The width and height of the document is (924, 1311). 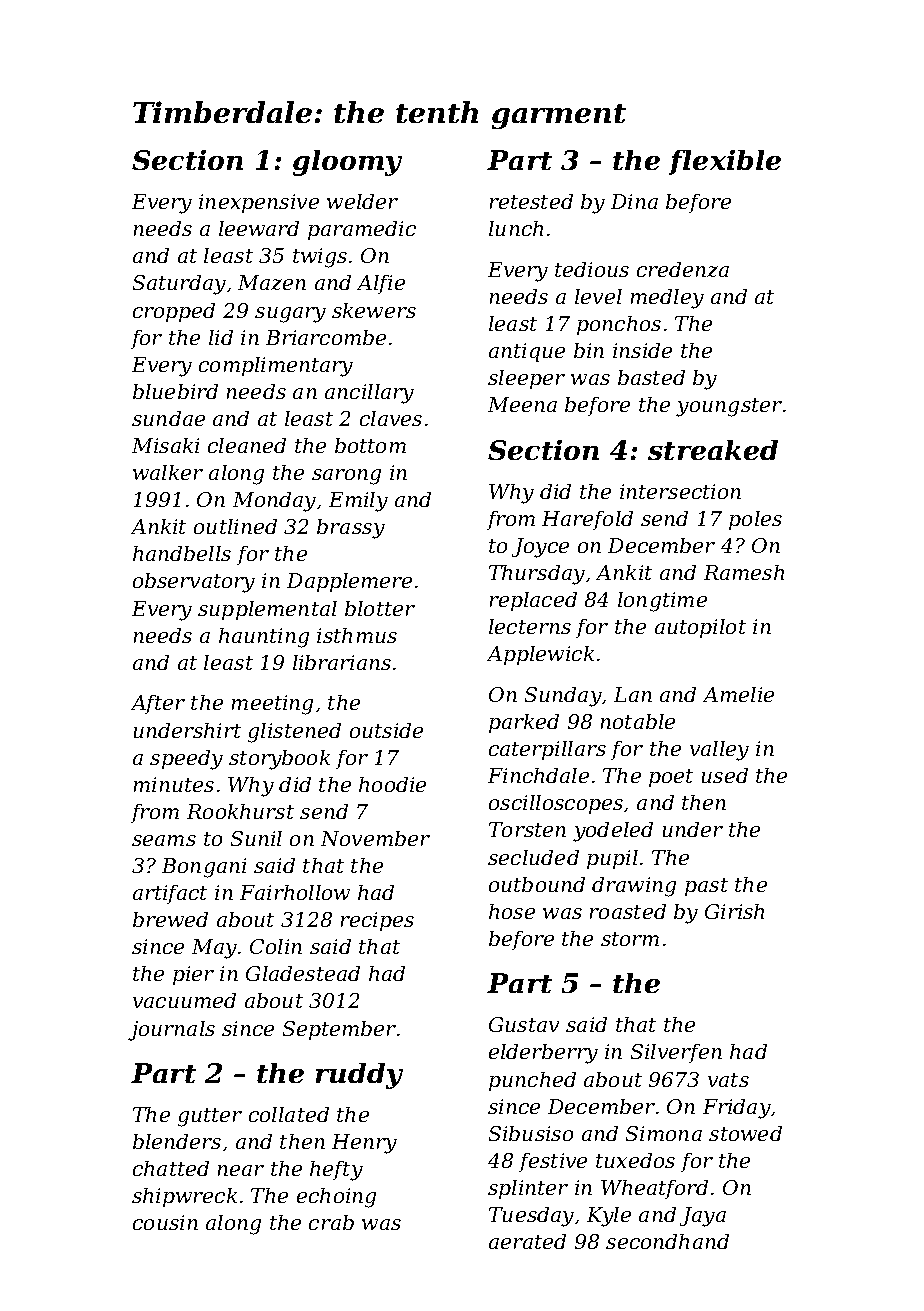 I want to click on vats, so click(x=728, y=1080).
